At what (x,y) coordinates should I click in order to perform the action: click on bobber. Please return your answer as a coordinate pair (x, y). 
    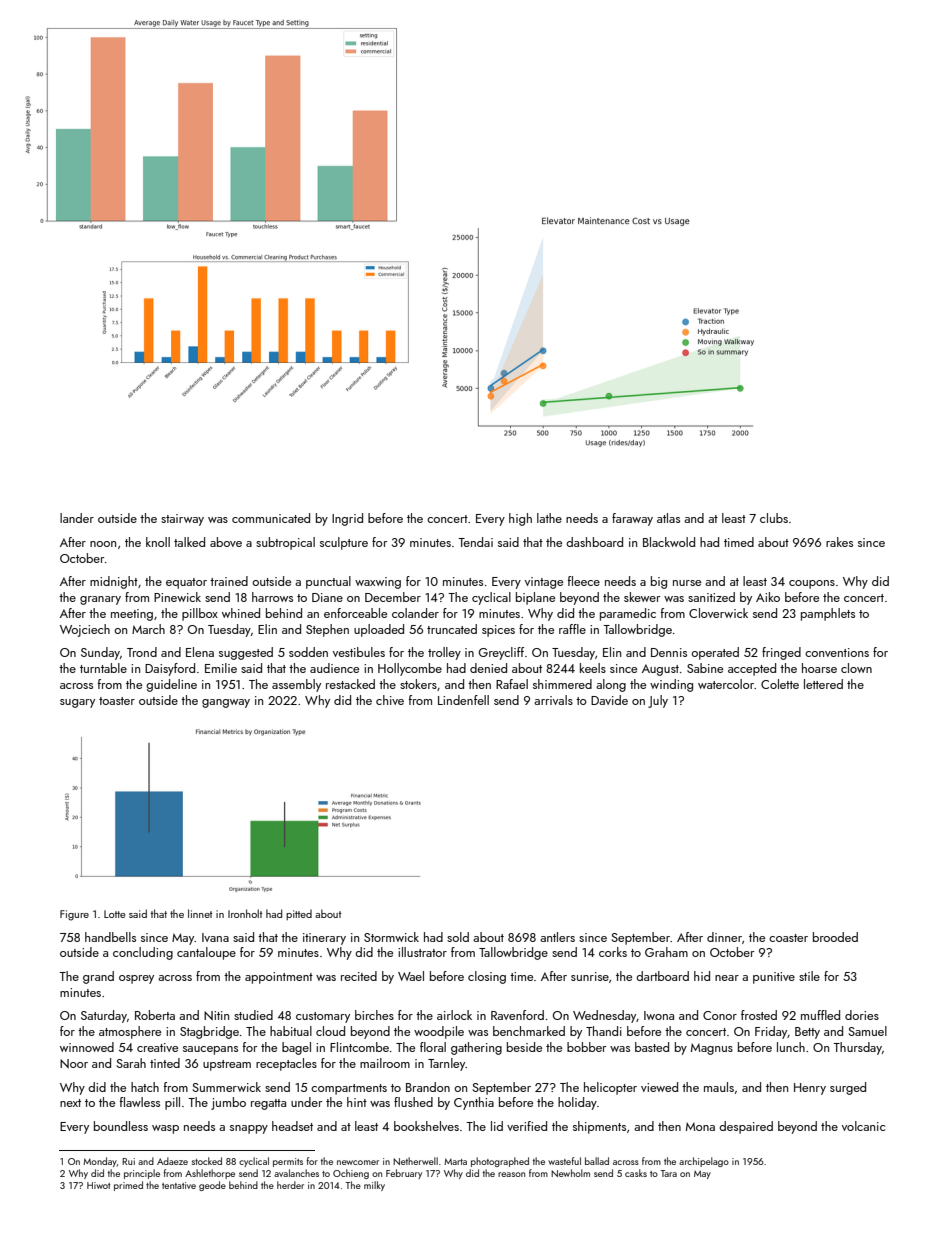
    Looking at the image, I should click on (586, 1047).
